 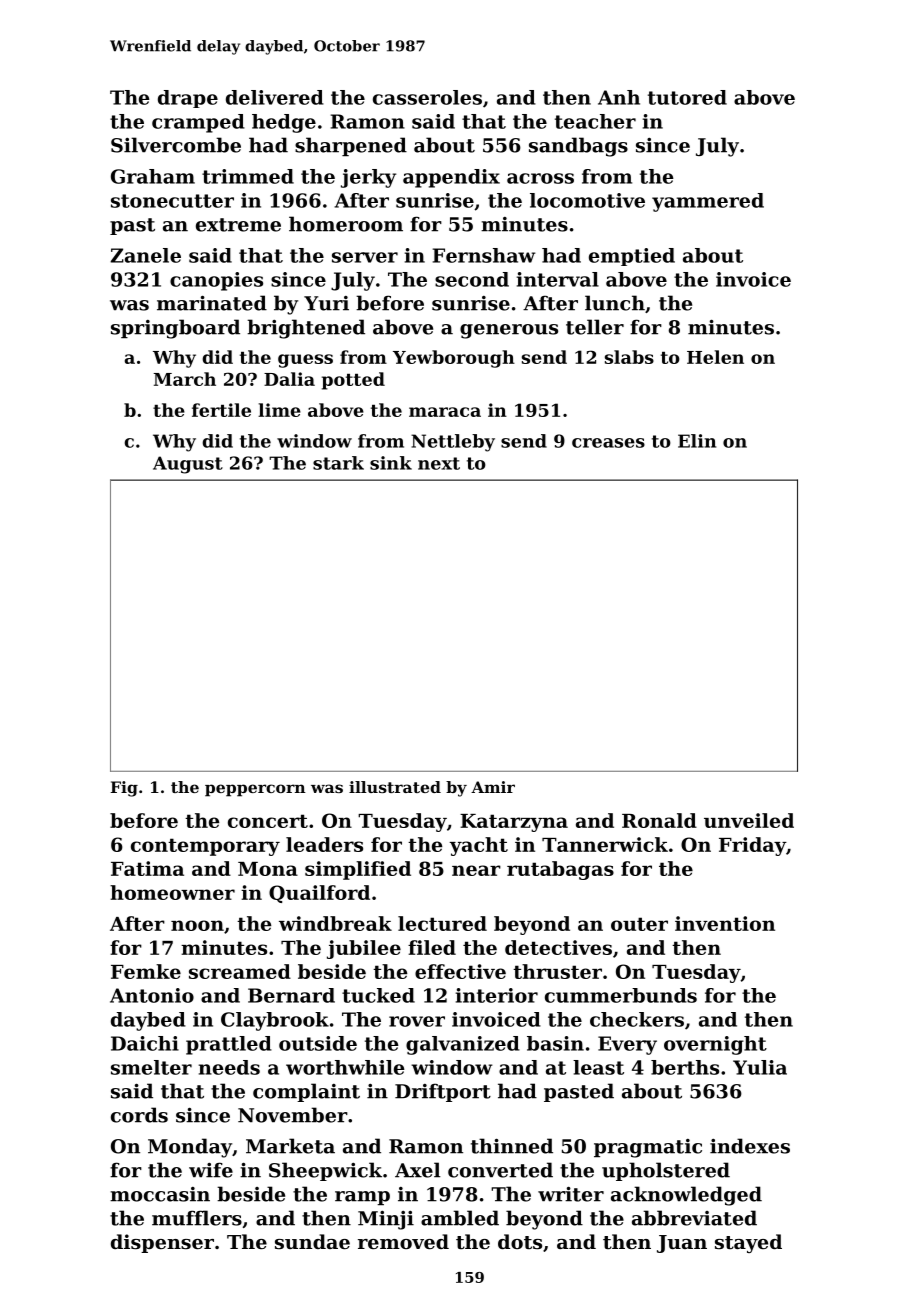 I want to click on casseroles, so click(x=427, y=97).
